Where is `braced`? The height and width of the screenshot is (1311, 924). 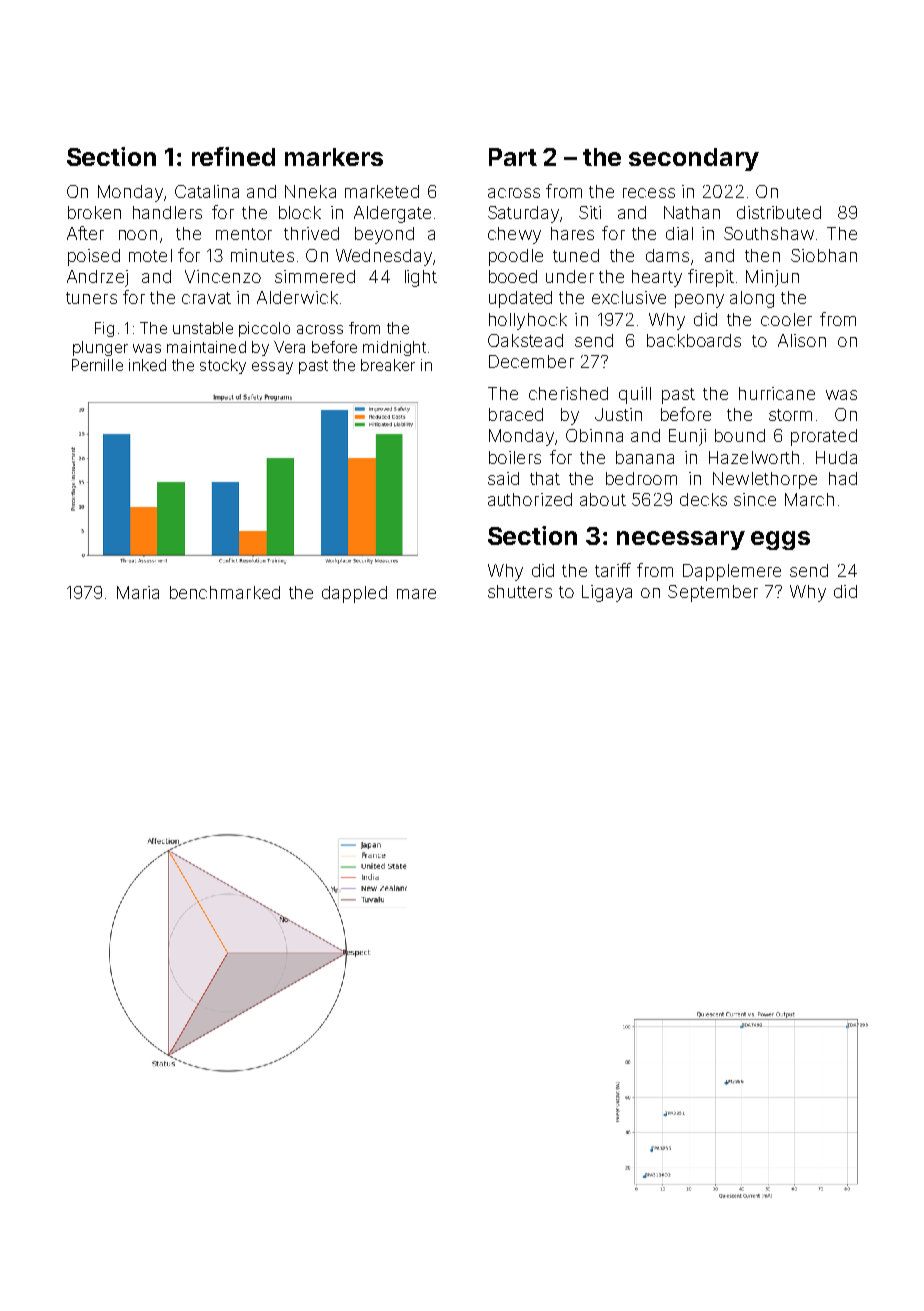
braced is located at coordinates (516, 414).
